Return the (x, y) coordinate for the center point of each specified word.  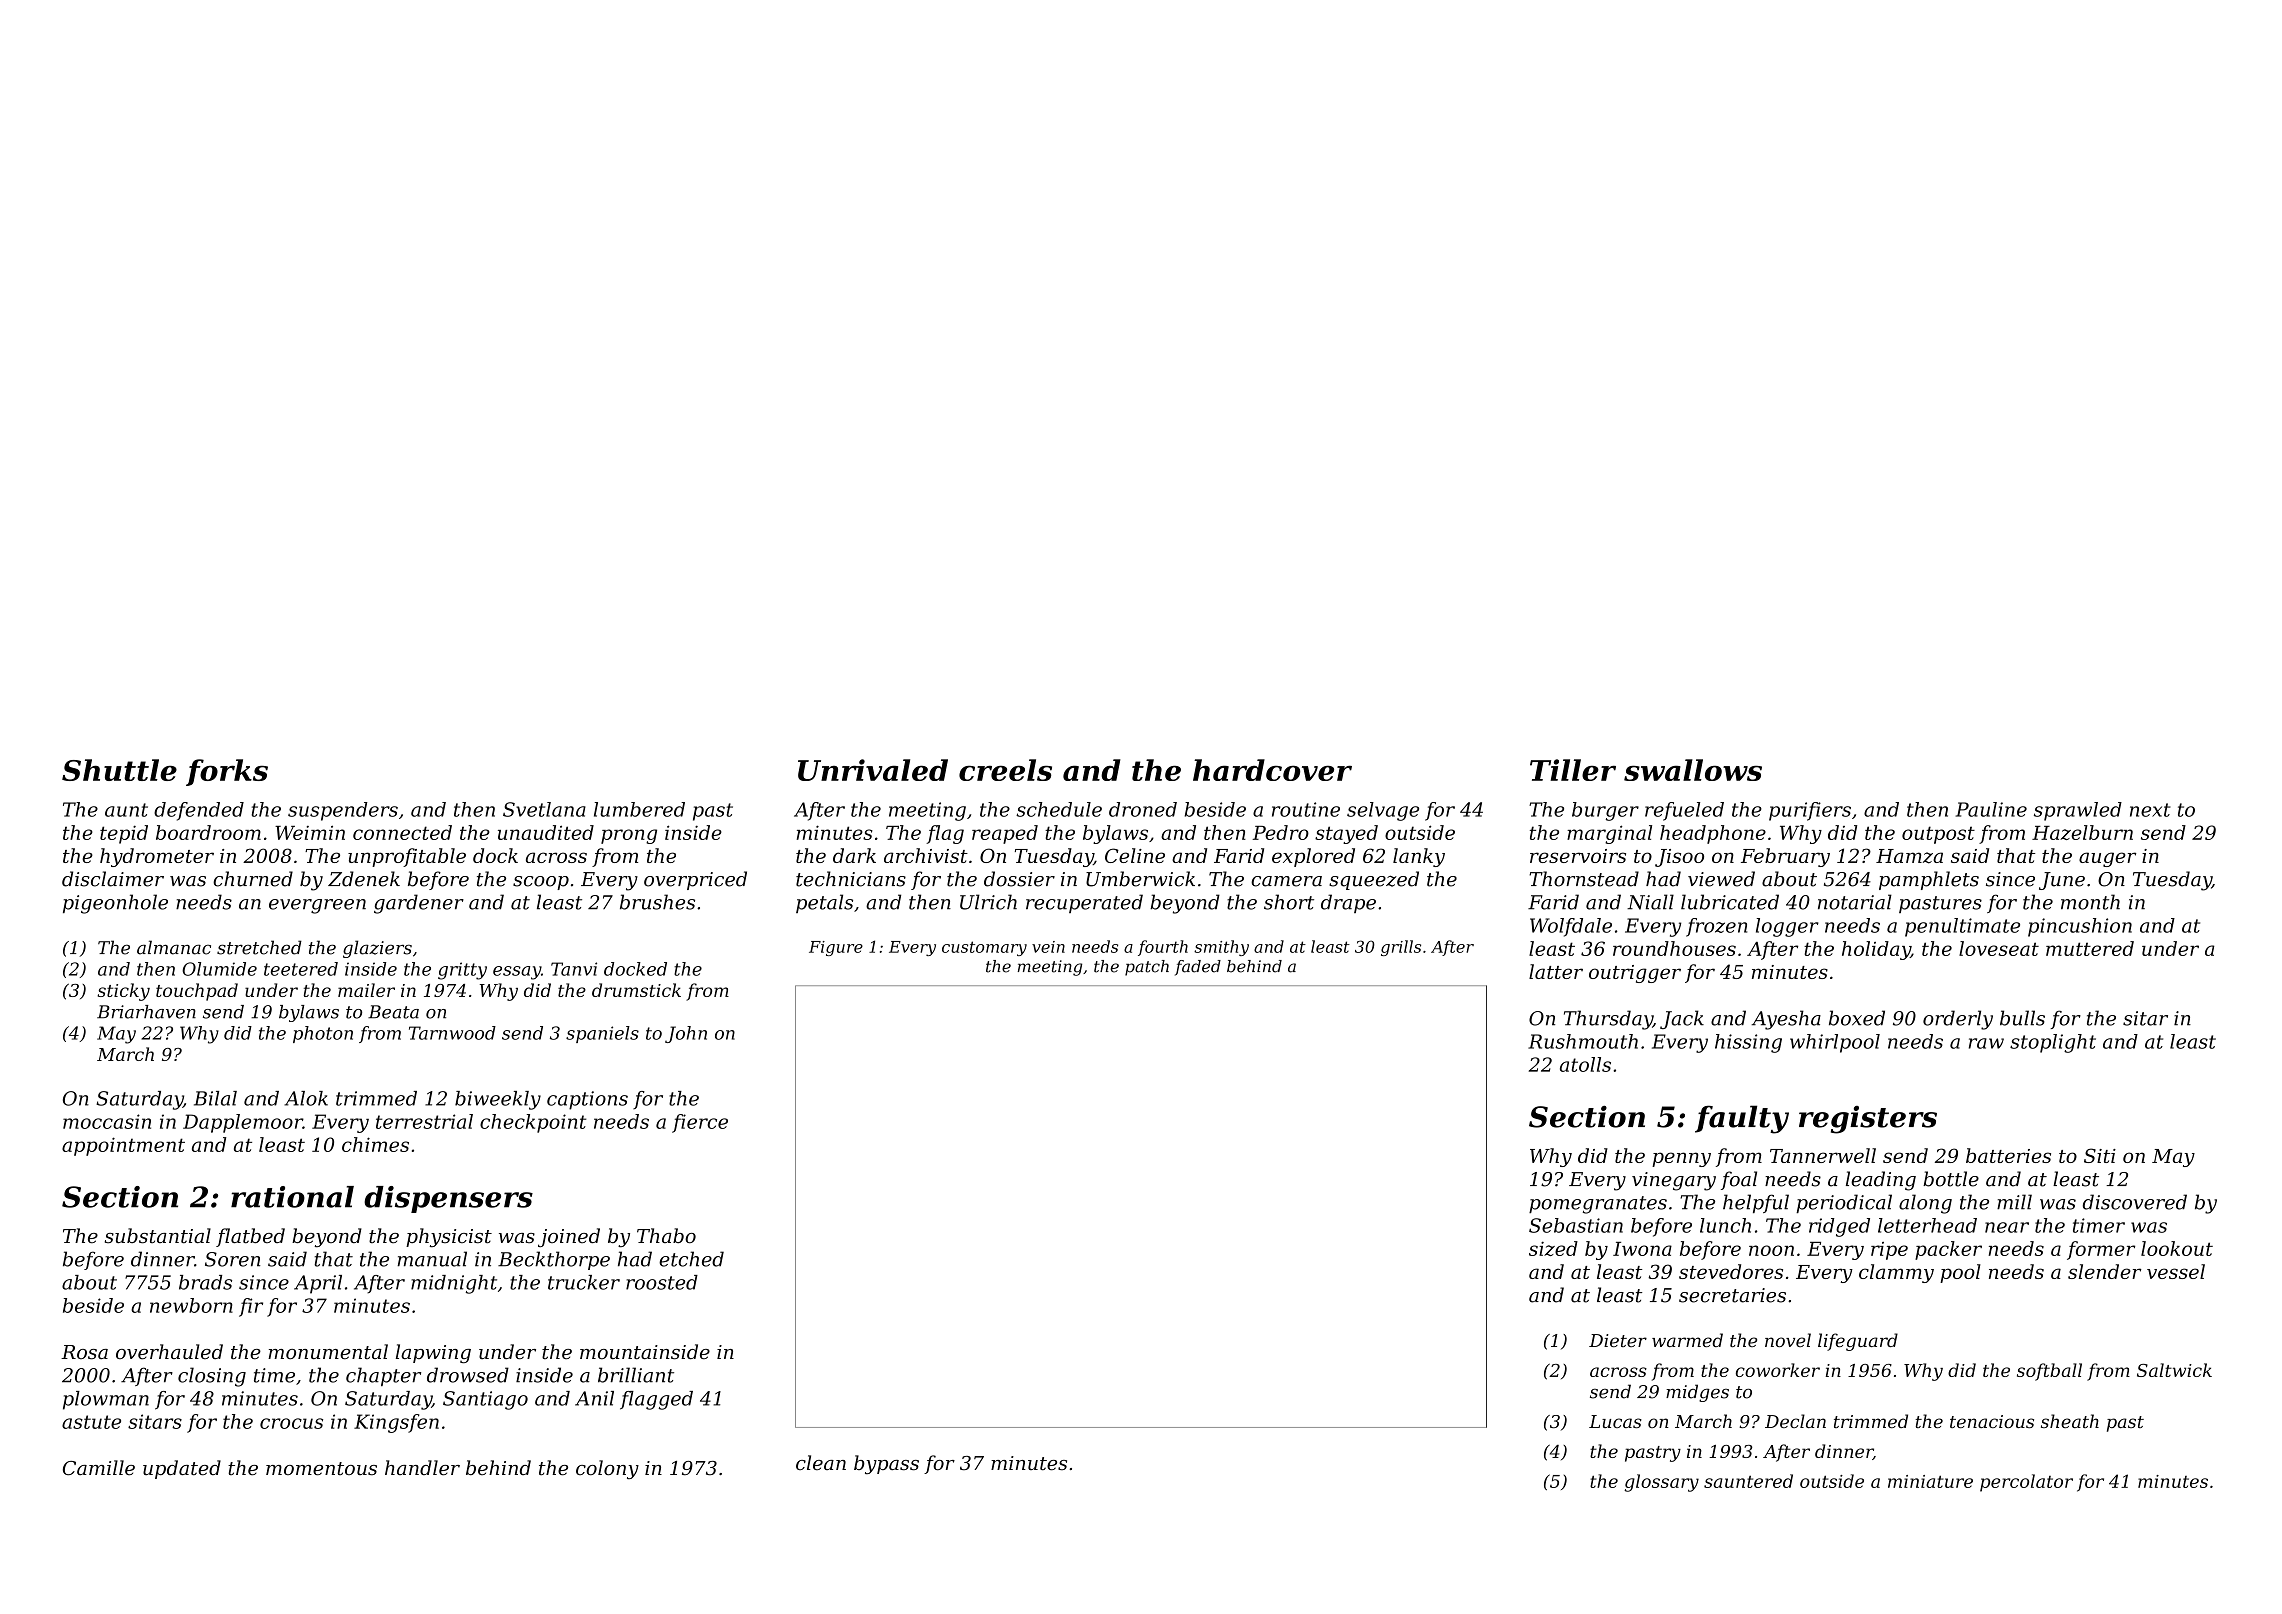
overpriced (695, 880)
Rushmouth (1583, 1041)
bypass (886, 1464)
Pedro (1280, 832)
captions (587, 1100)
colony (607, 1469)
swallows (1693, 770)
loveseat (1999, 948)
